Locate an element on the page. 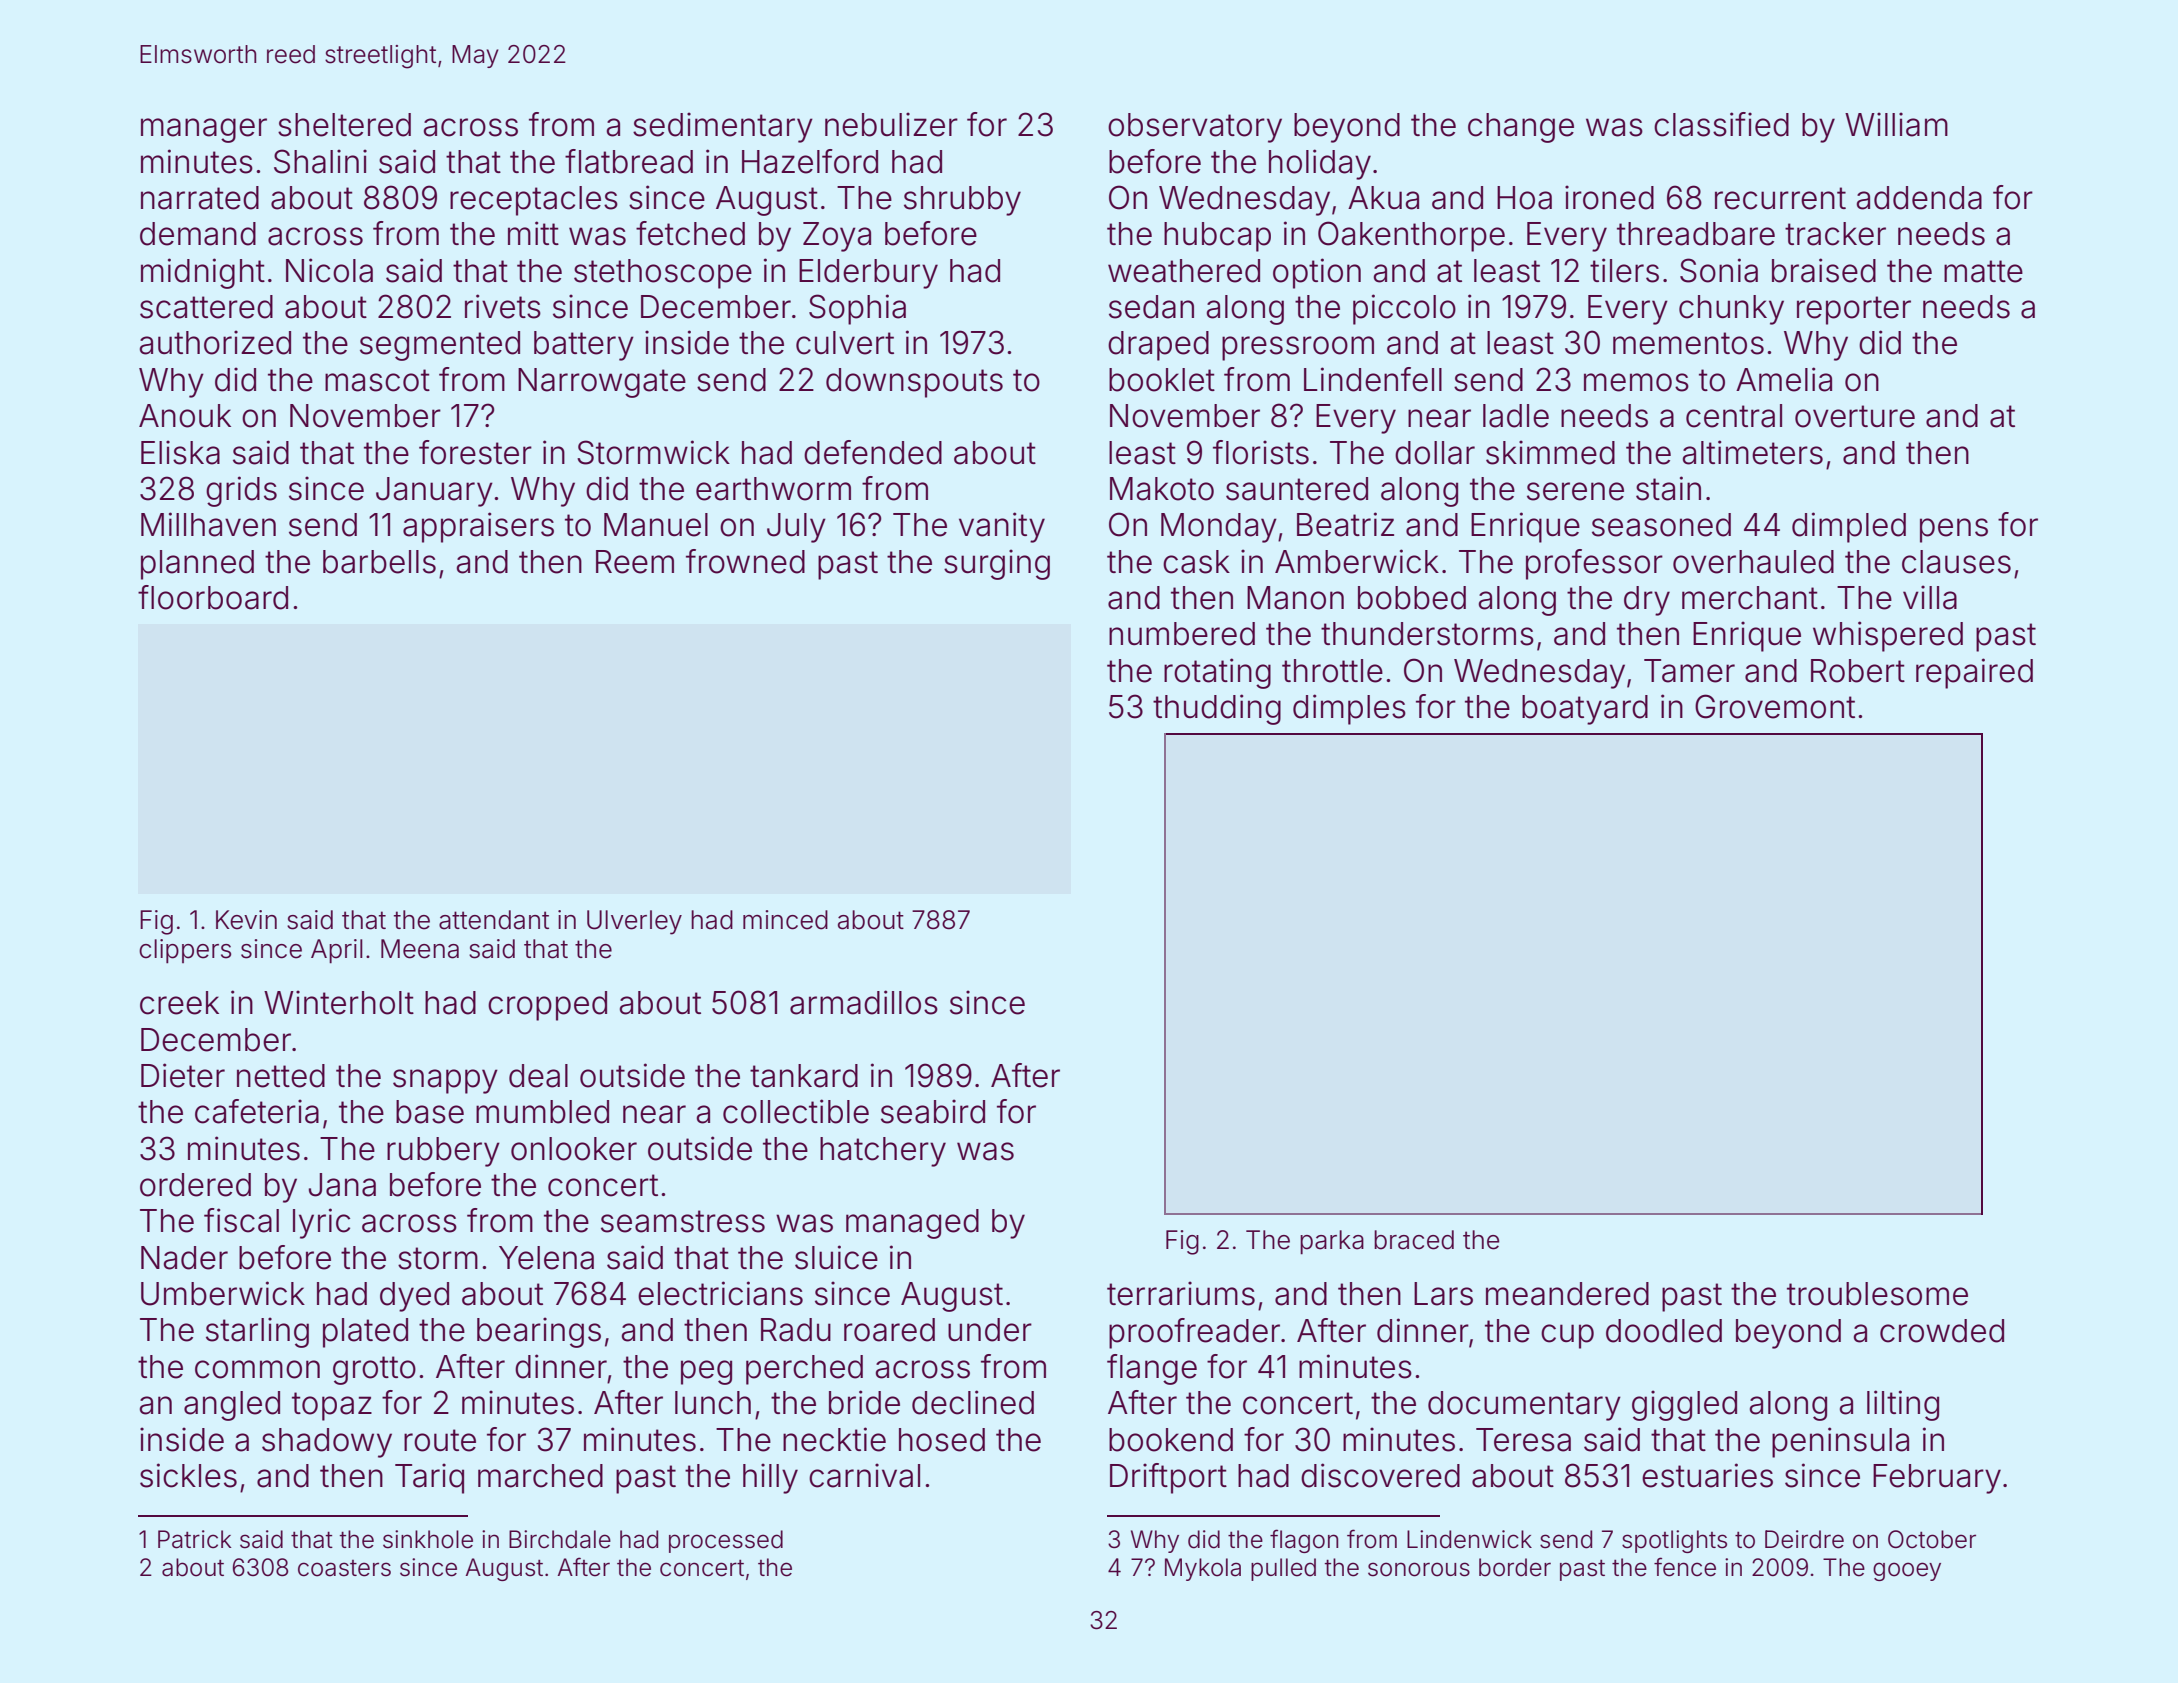 This image has width=2178, height=1683. coasters is located at coordinates (344, 1568).
